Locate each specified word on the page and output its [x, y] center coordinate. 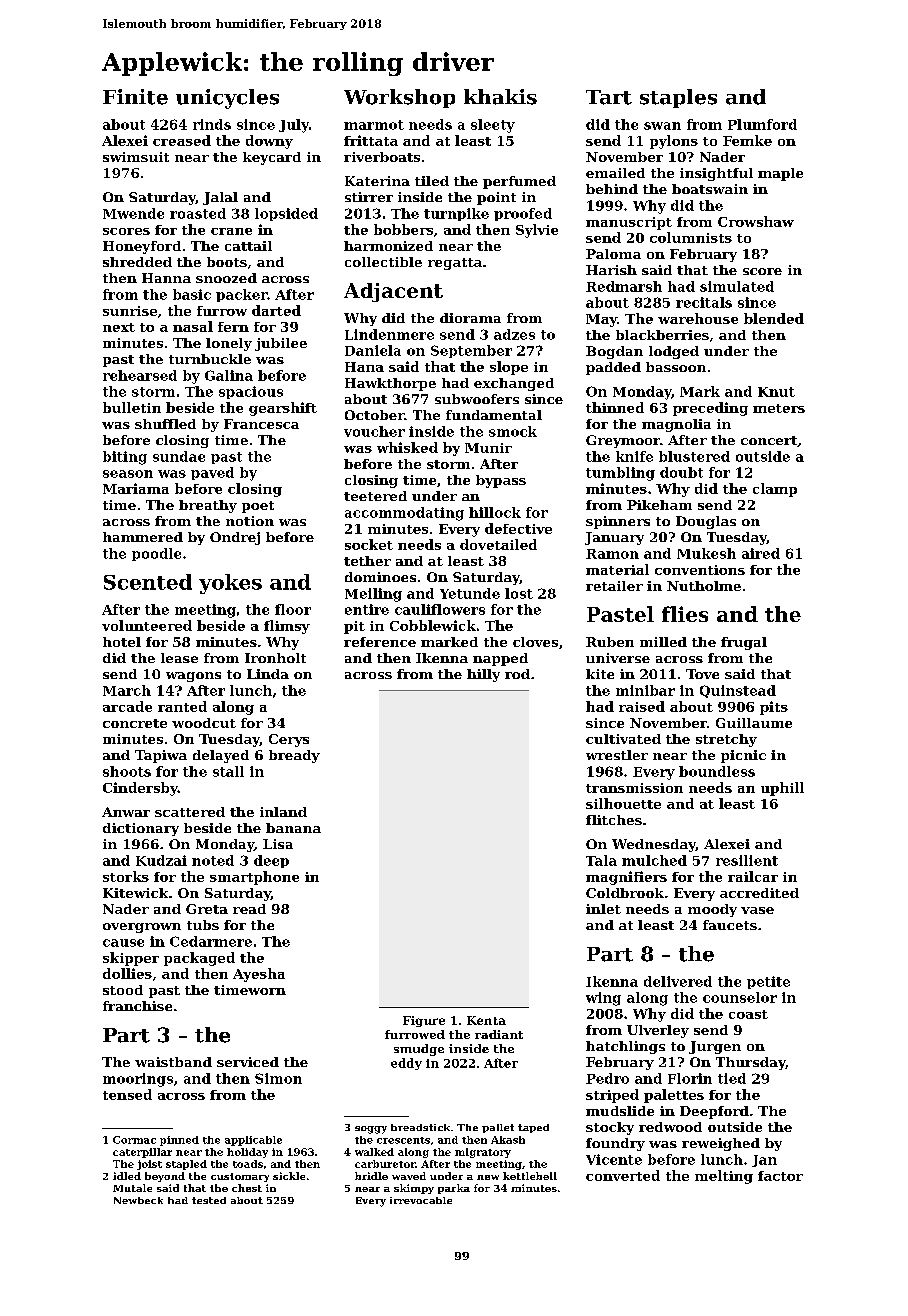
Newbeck [138, 1200]
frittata [371, 140]
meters [779, 408]
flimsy [287, 627]
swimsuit [136, 157]
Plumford [762, 124]
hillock [495, 512]
